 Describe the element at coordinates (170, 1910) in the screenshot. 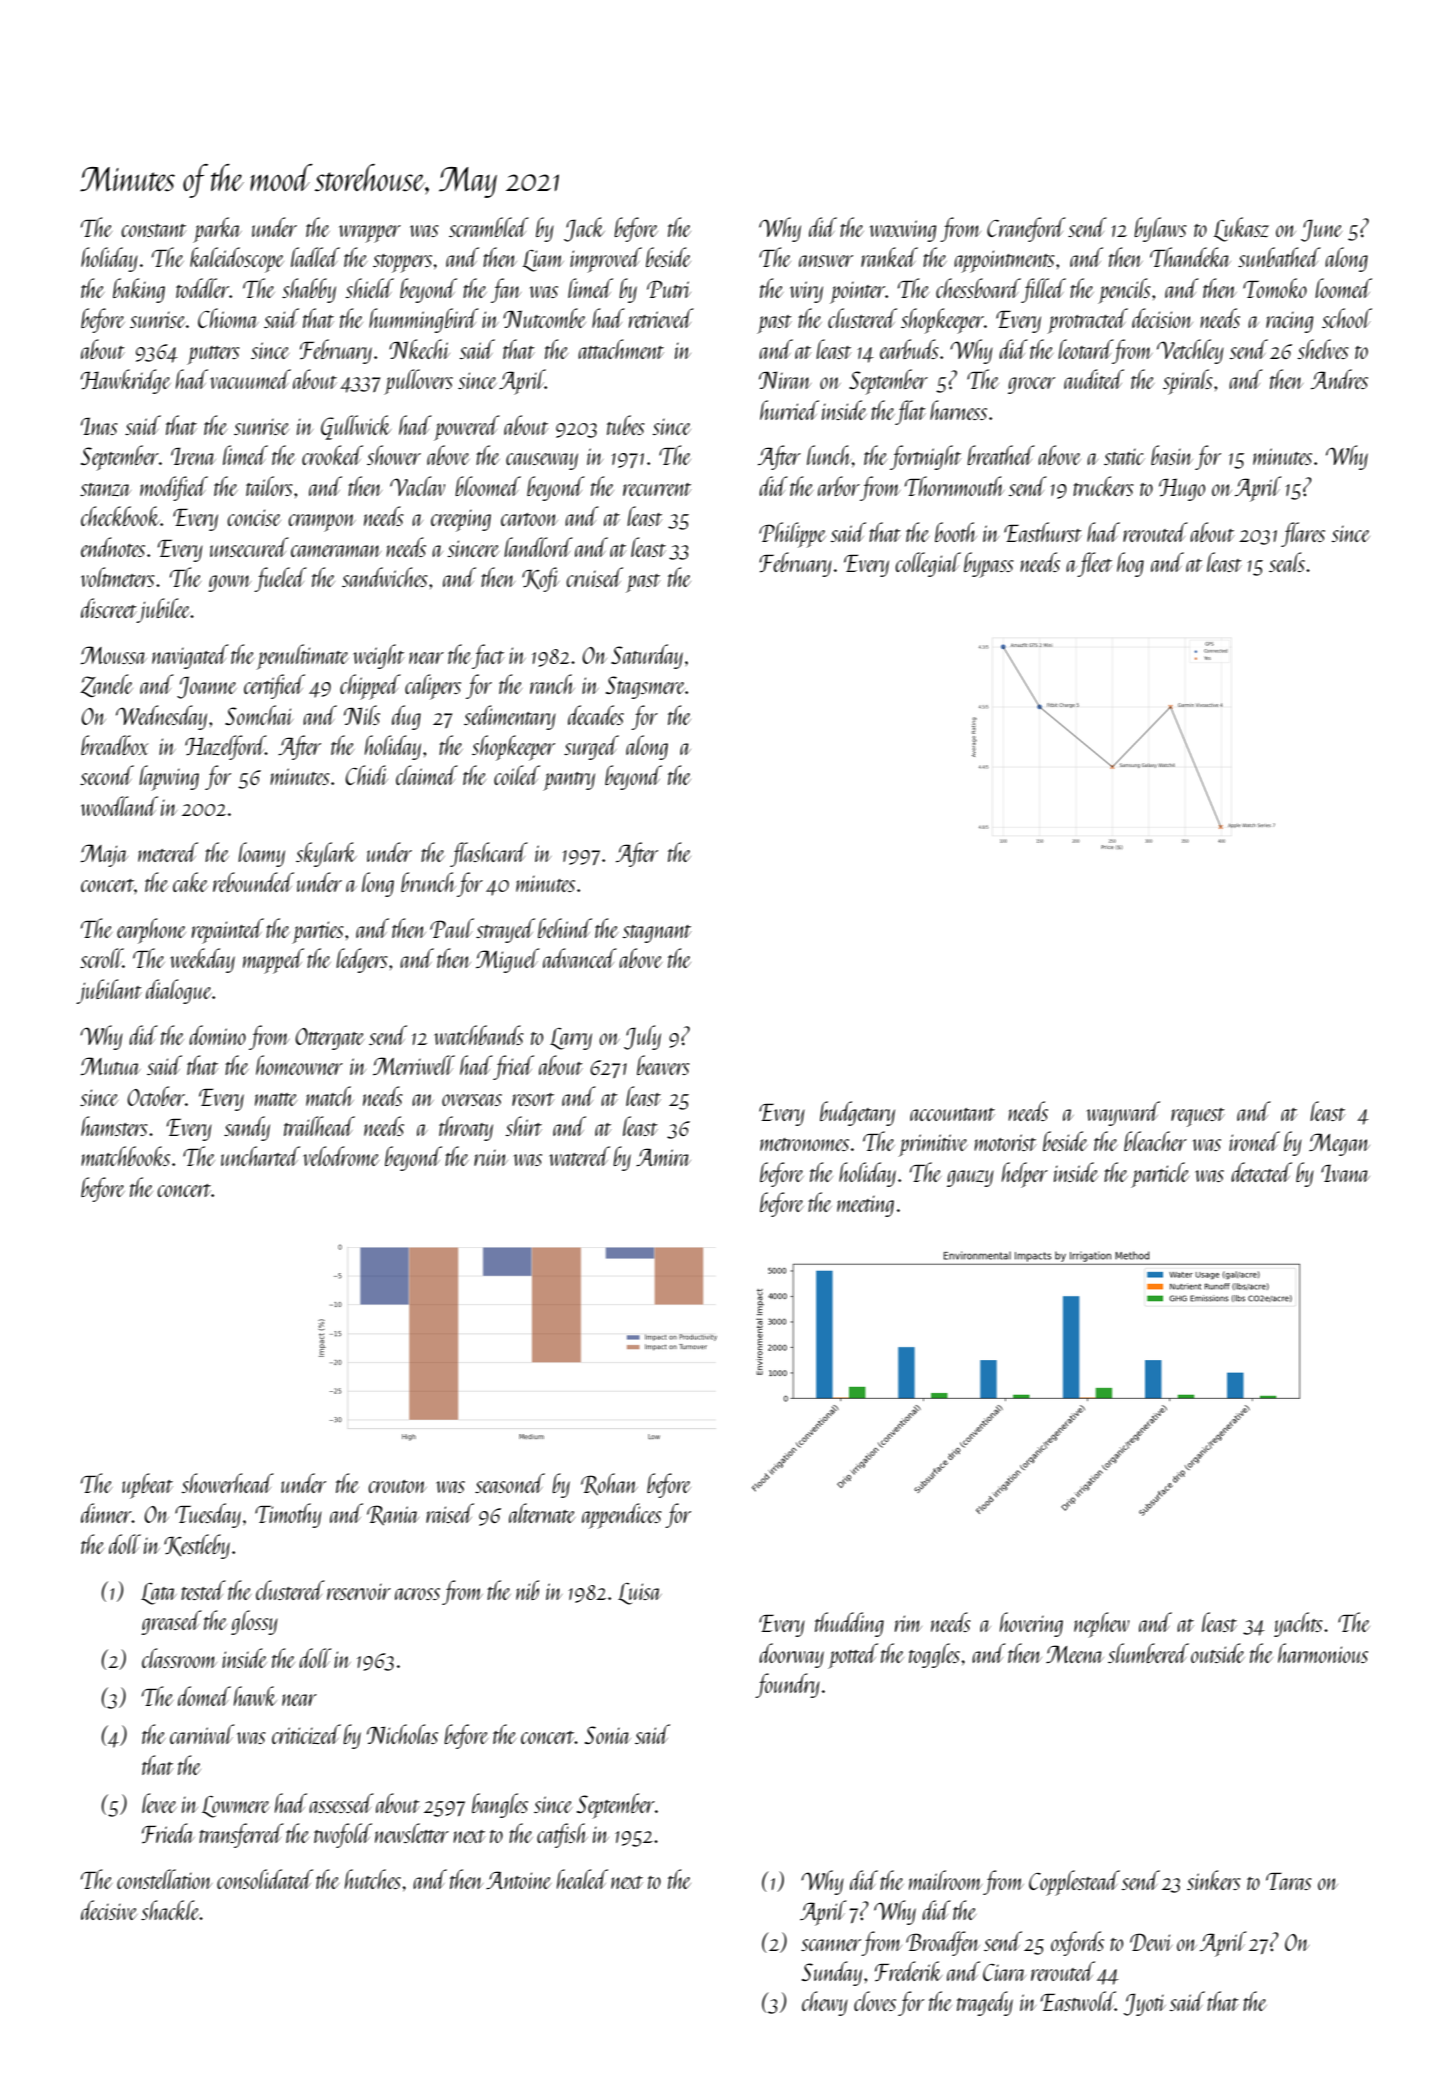

I see `shackle` at that location.
